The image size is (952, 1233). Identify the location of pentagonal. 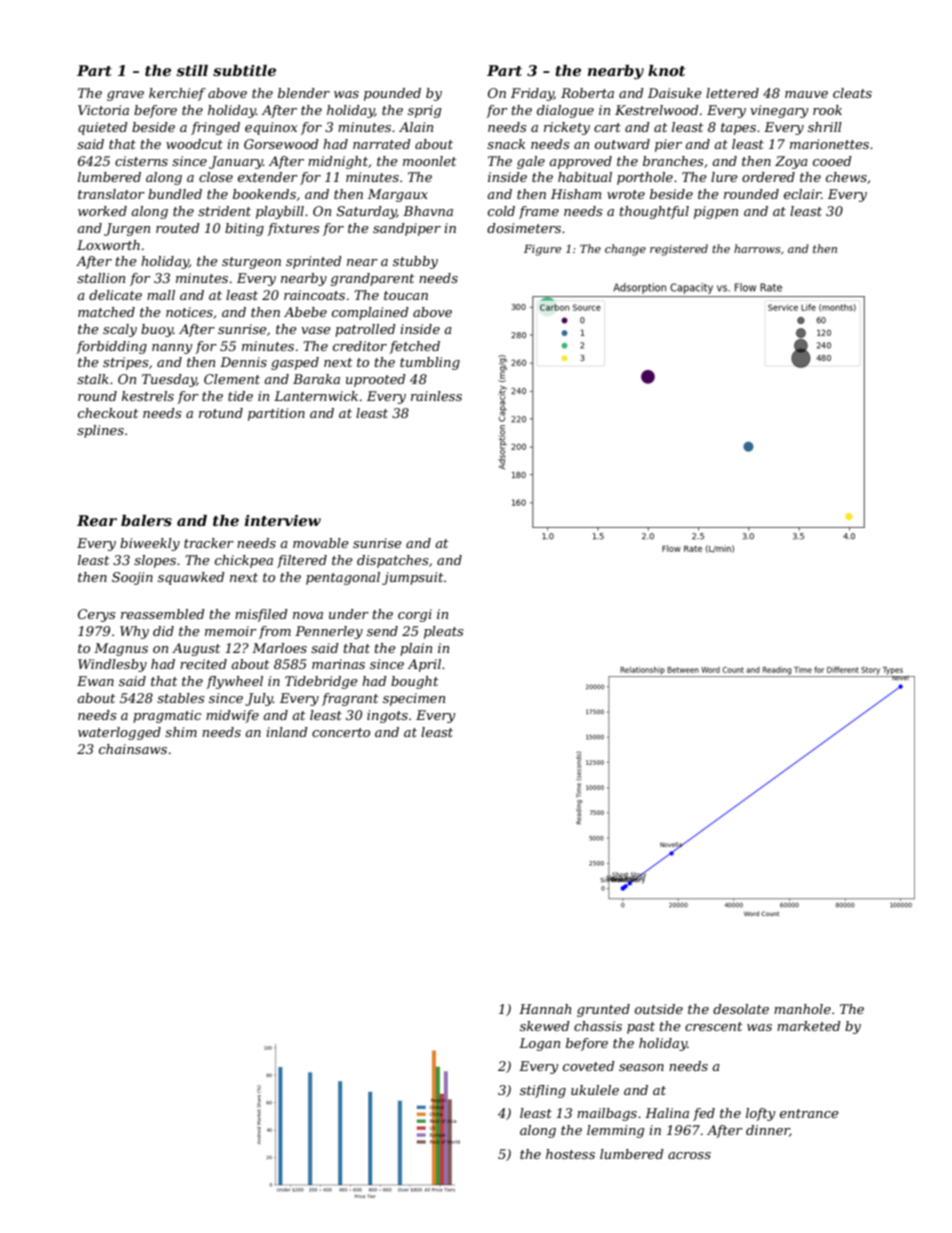
(343, 578).
